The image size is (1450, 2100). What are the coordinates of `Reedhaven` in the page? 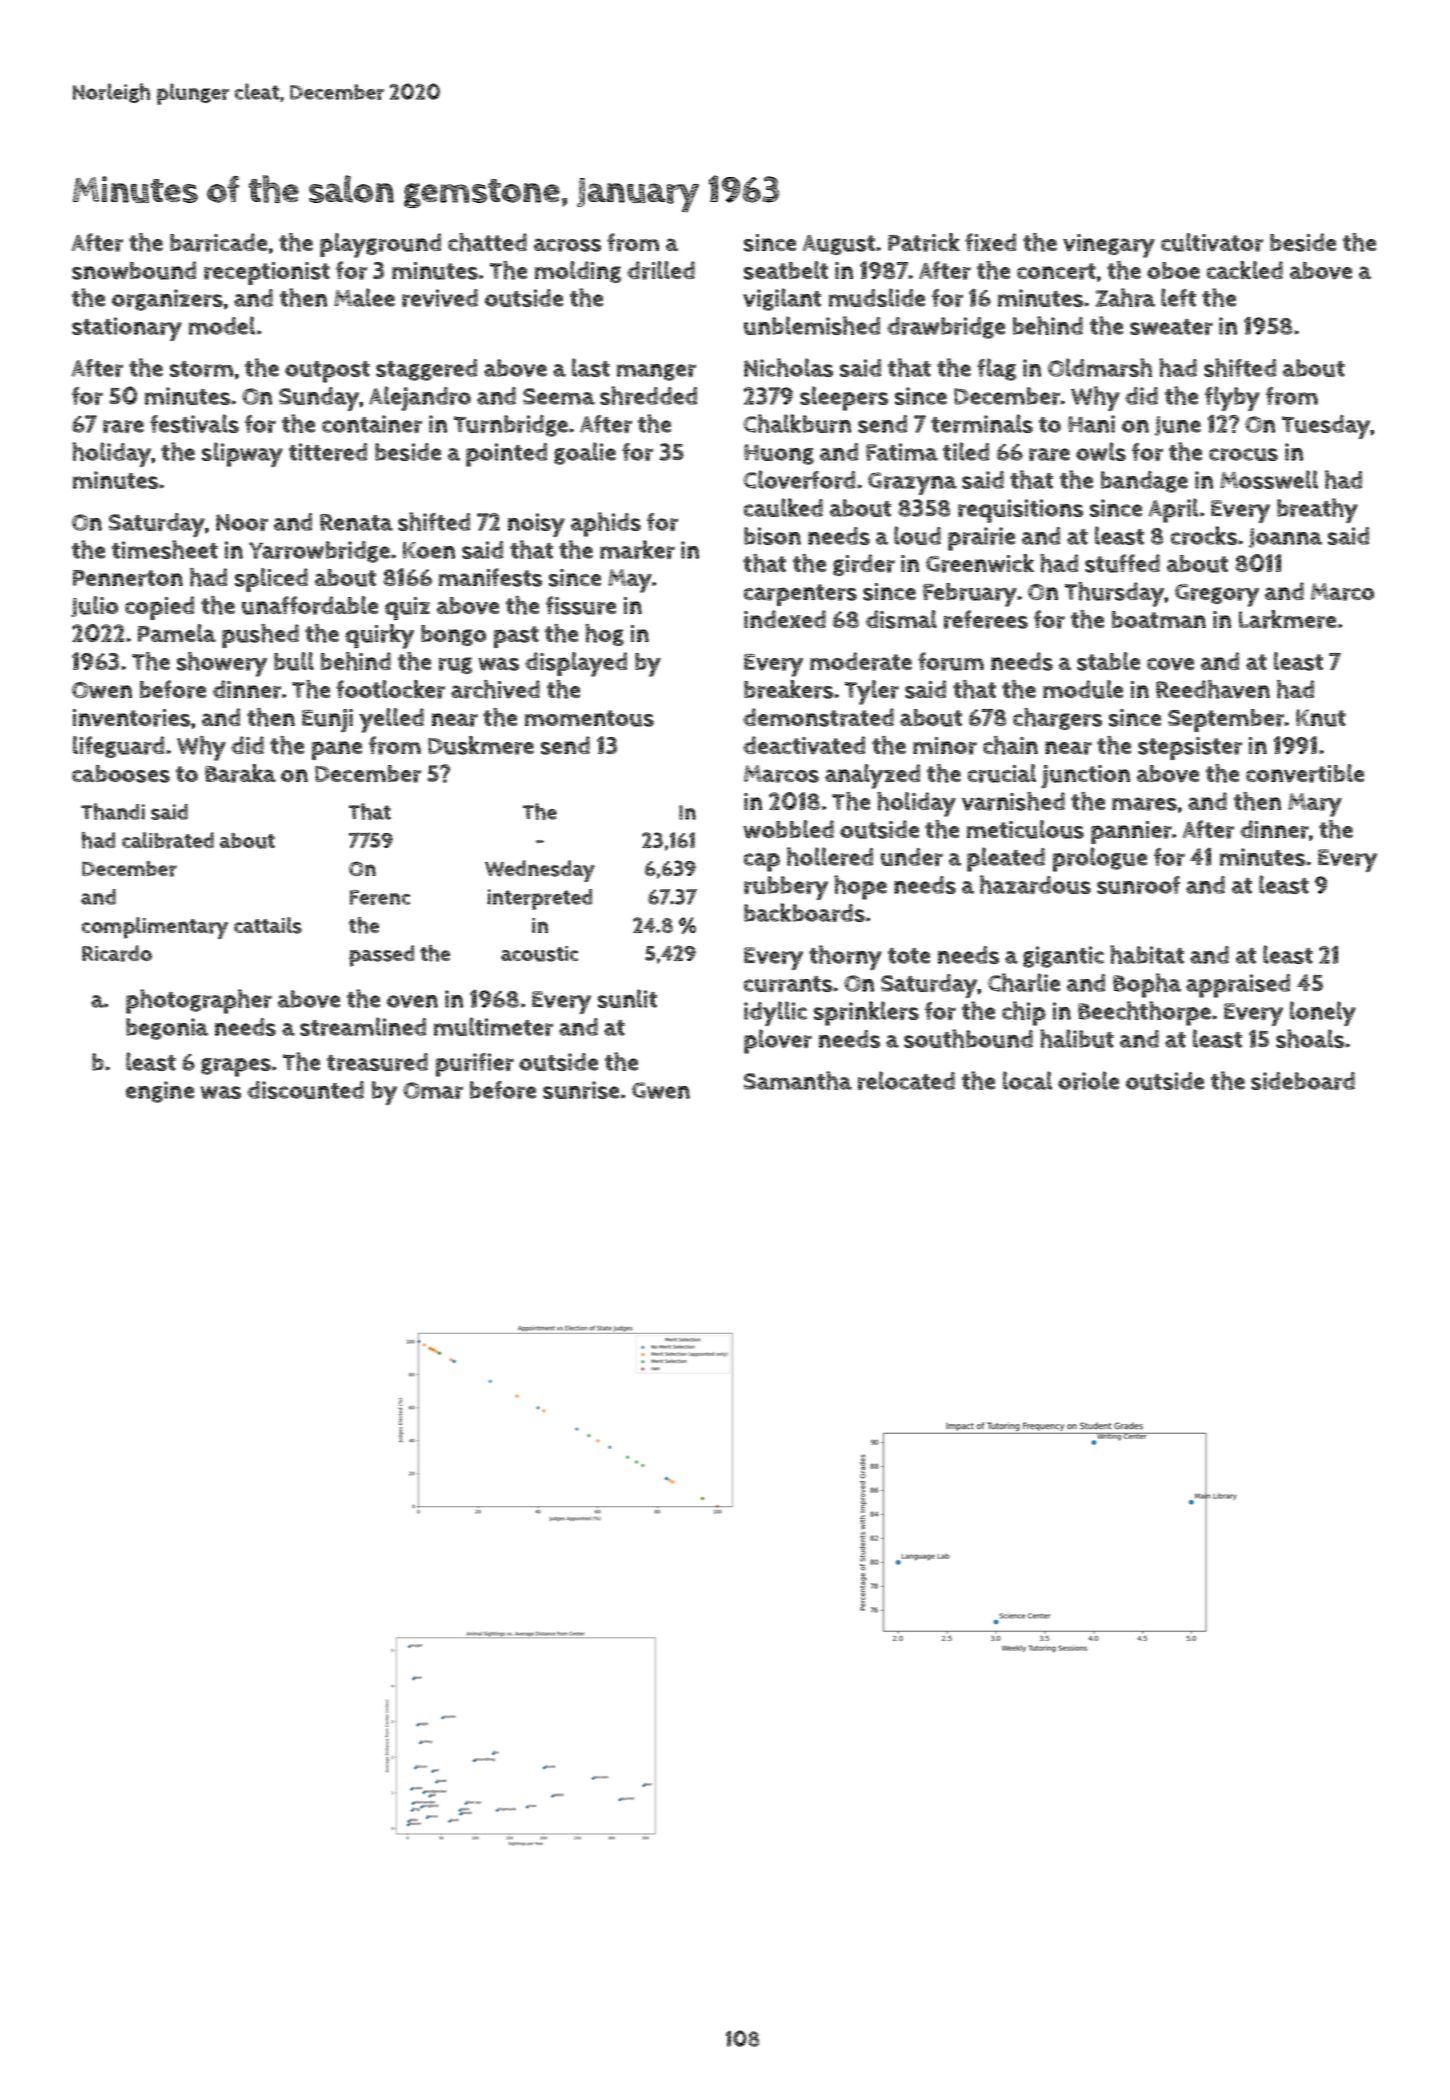 It's located at (1213, 689).
